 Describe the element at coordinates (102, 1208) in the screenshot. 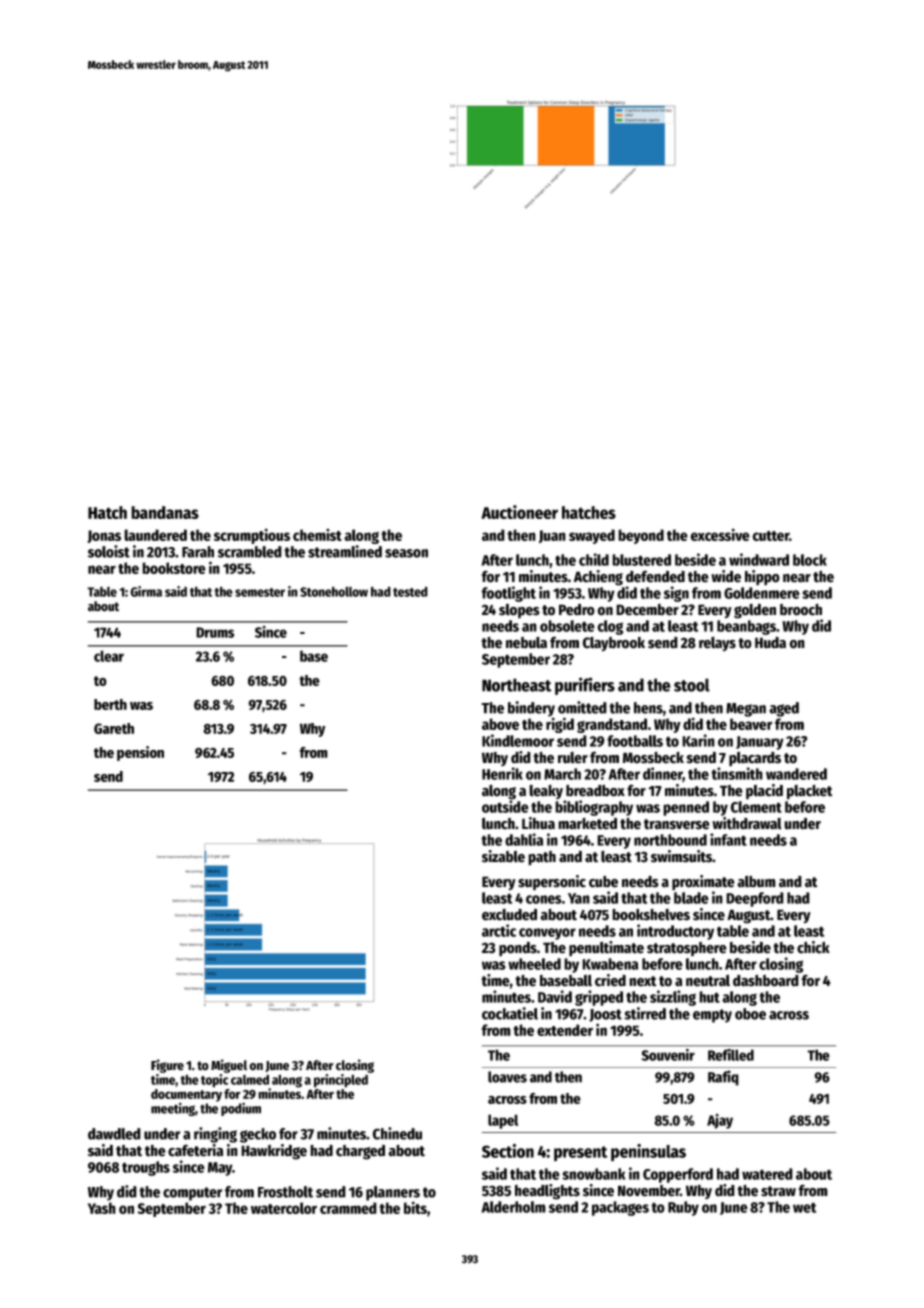

I see `Yash` at that location.
